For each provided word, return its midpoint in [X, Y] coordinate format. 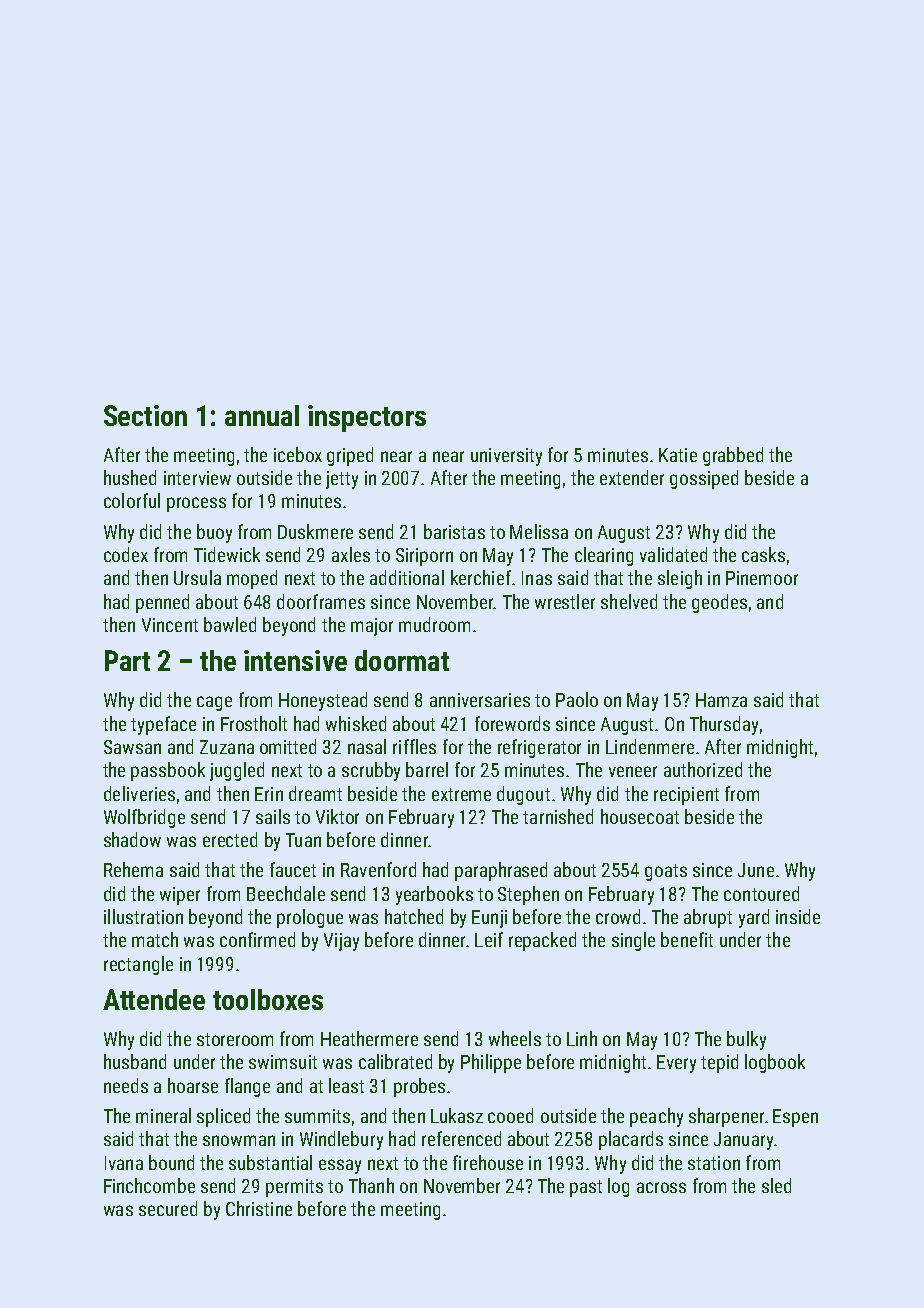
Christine [259, 1208]
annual [262, 415]
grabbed [733, 456]
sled [776, 1185]
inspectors [367, 418]
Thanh [371, 1185]
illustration [143, 916]
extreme [461, 794]
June [756, 870]
